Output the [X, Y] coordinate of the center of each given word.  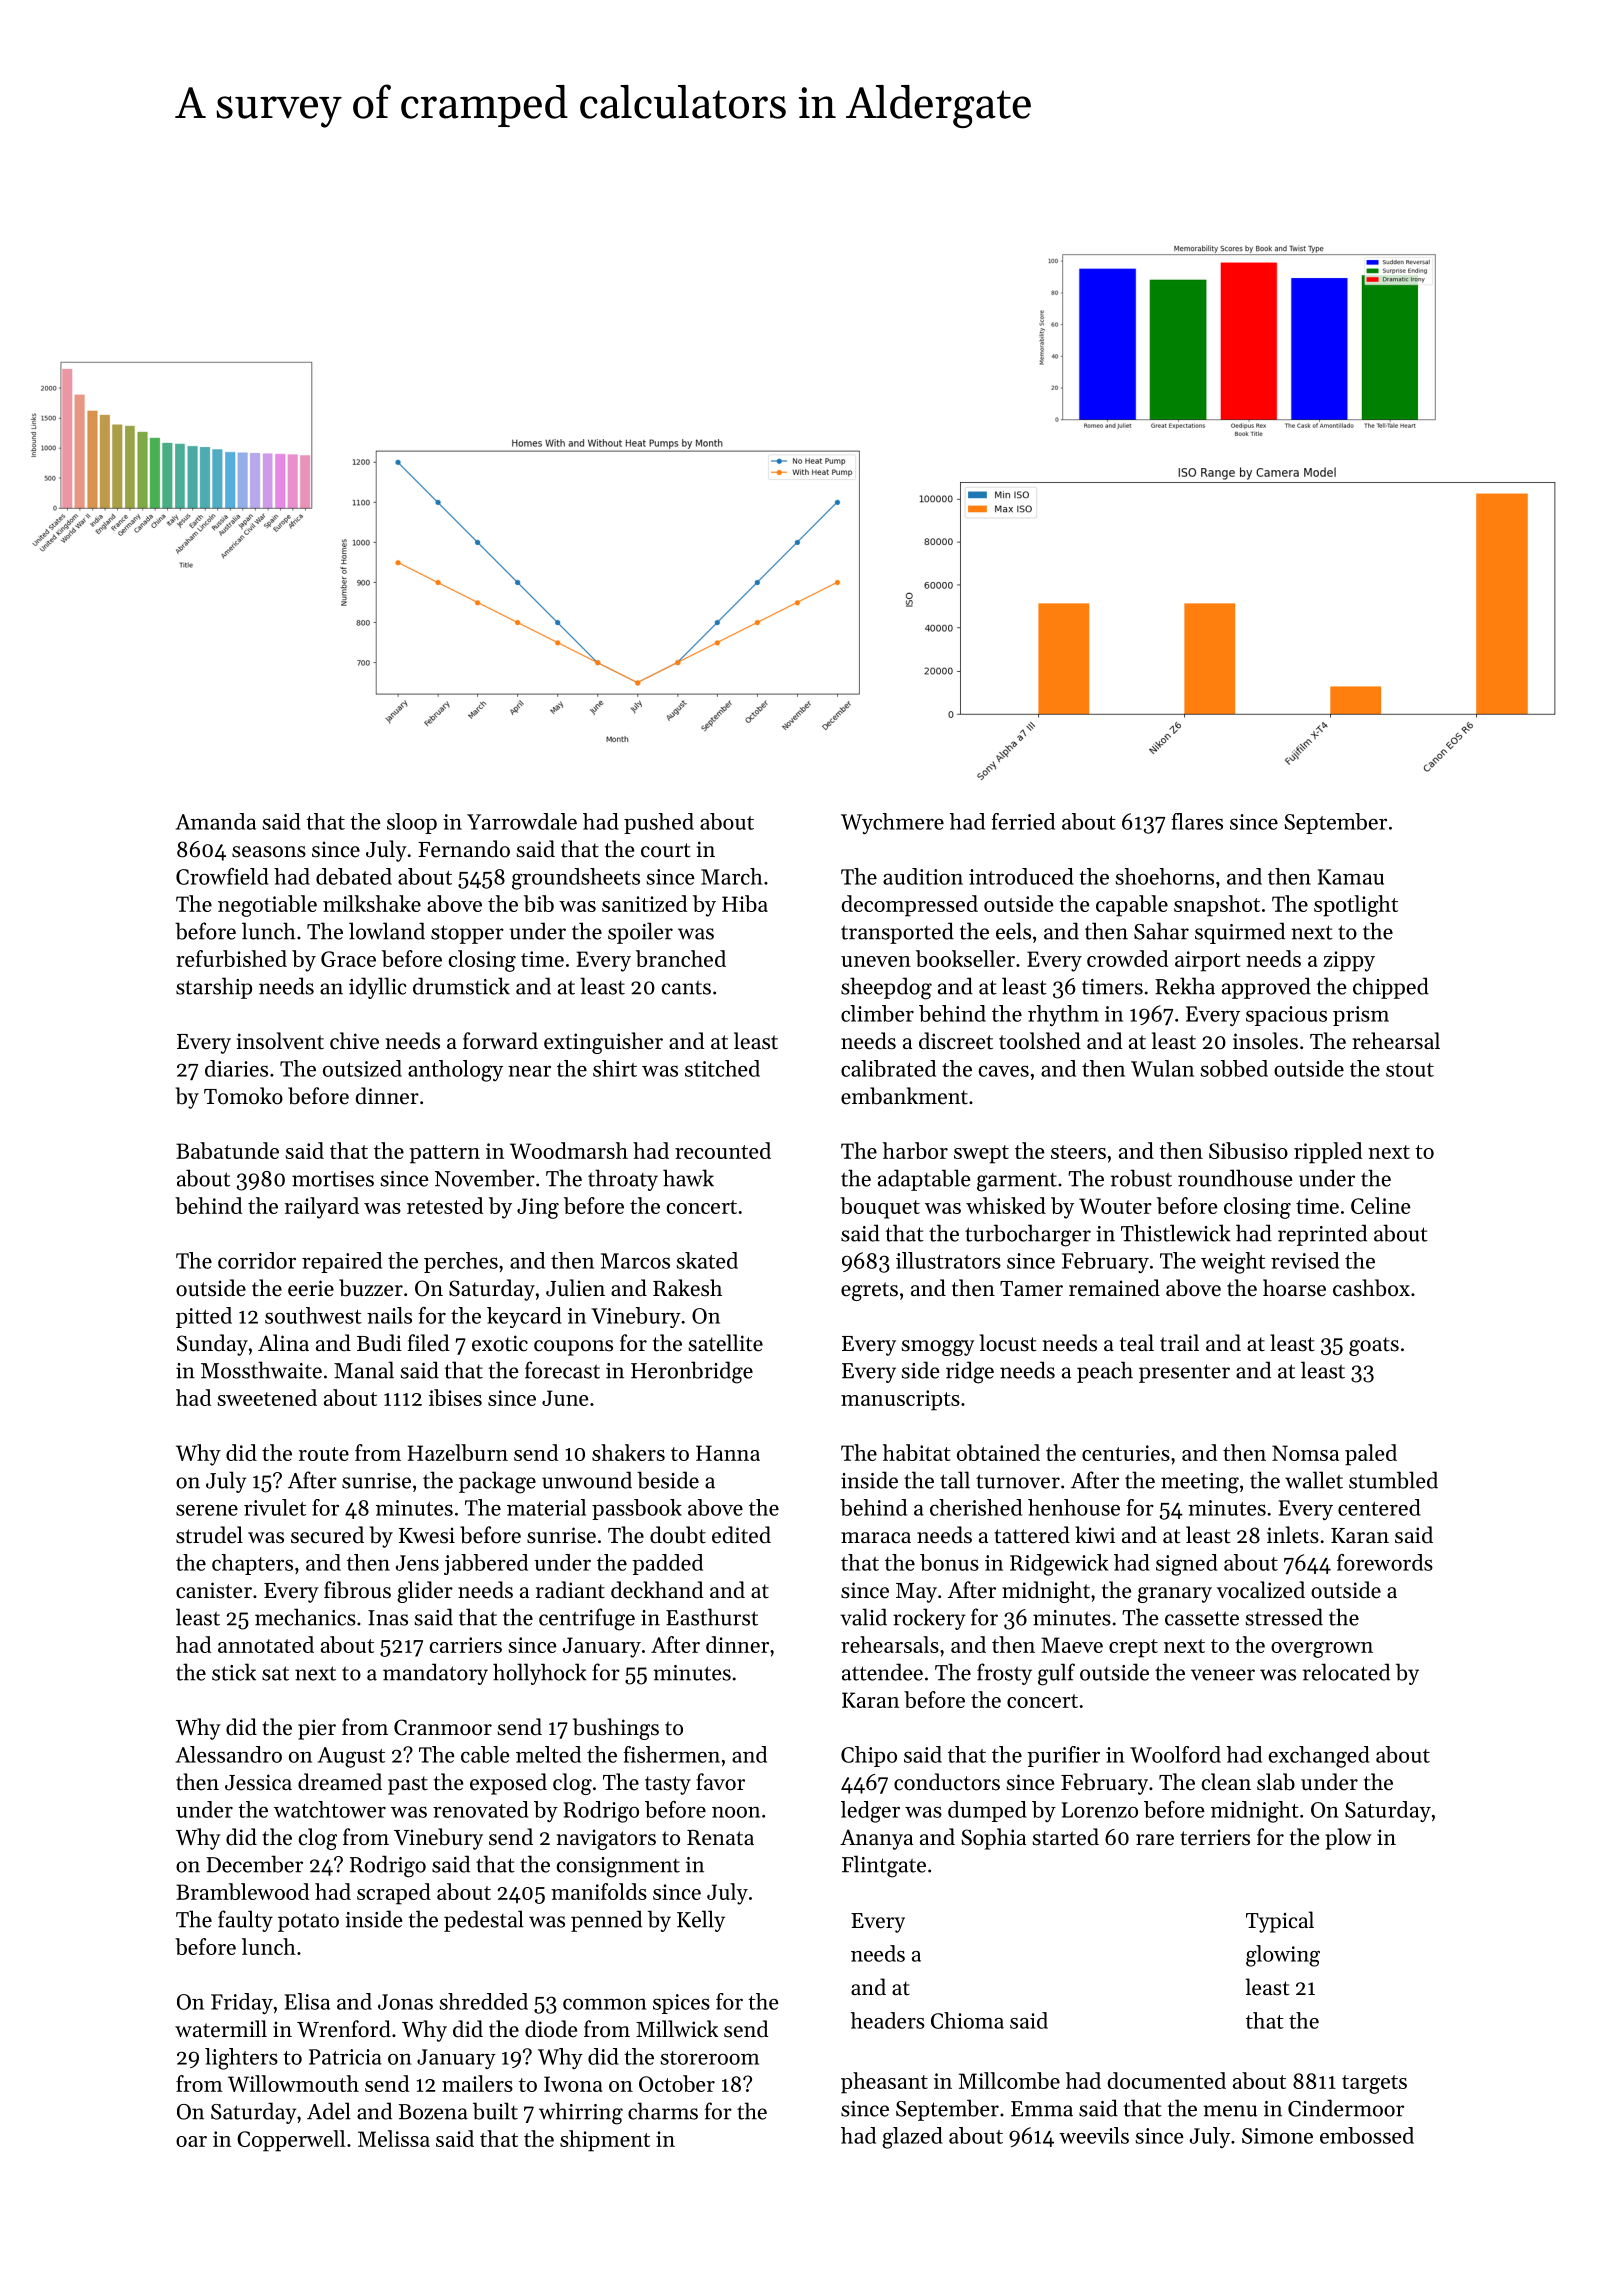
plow [1348, 1839]
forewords [1385, 1562]
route [324, 1454]
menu [1230, 2111]
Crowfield [222, 876]
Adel [329, 2111]
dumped [987, 1811]
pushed [659, 823]
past [408, 1785]
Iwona [573, 2084]
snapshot [1217, 906]
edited [741, 1535]
